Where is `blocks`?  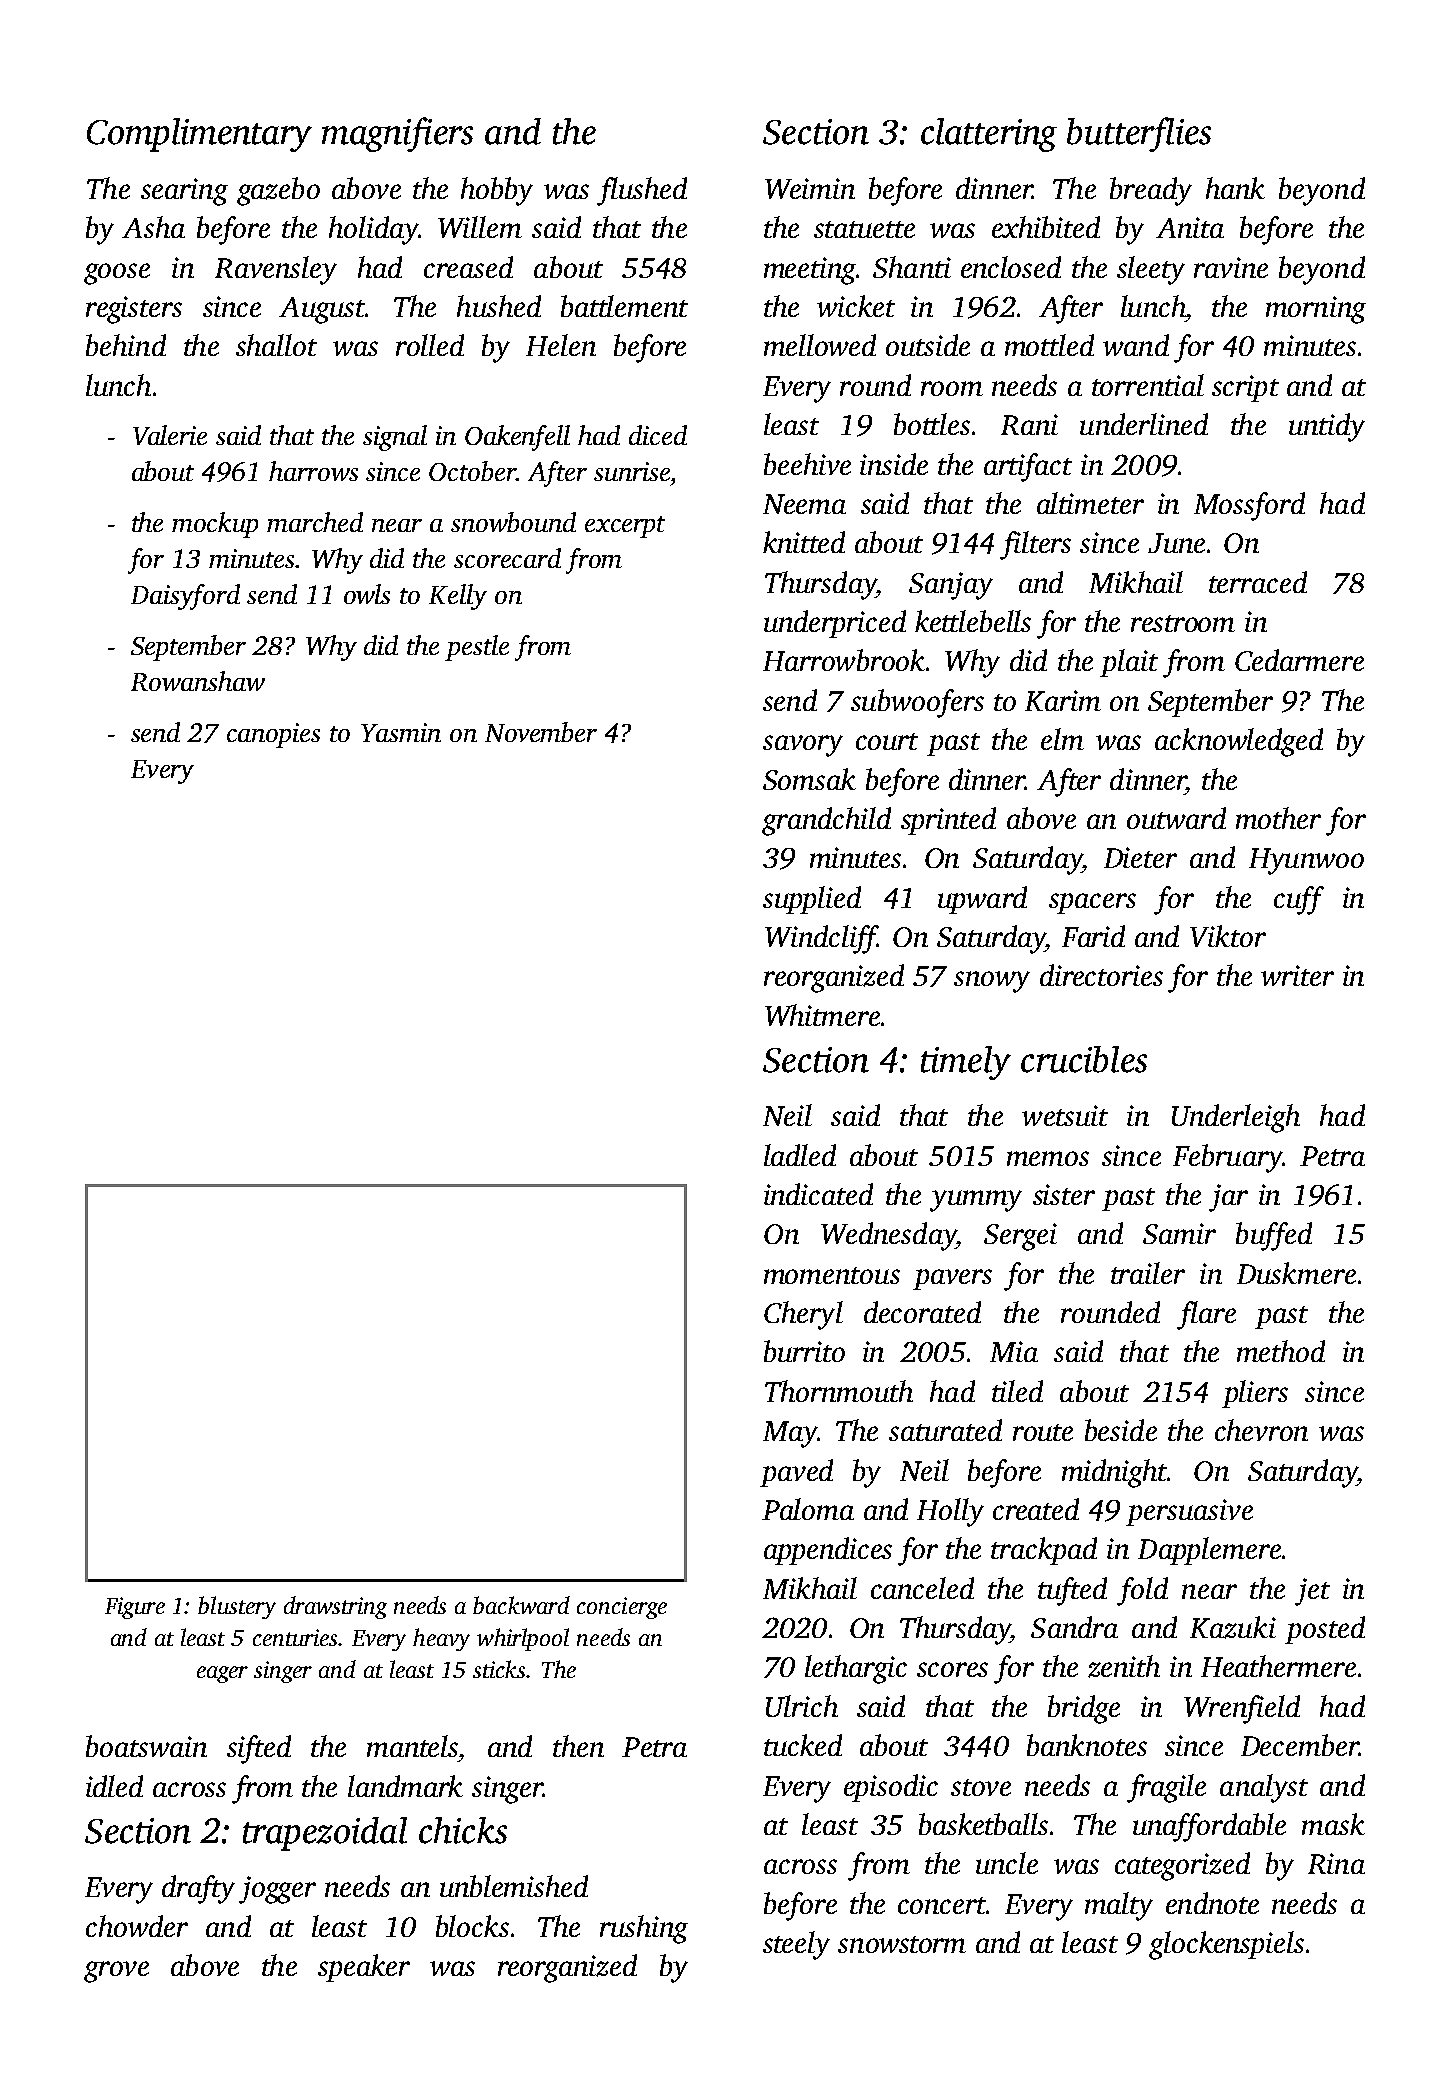
blocks is located at coordinates (472, 1926).
